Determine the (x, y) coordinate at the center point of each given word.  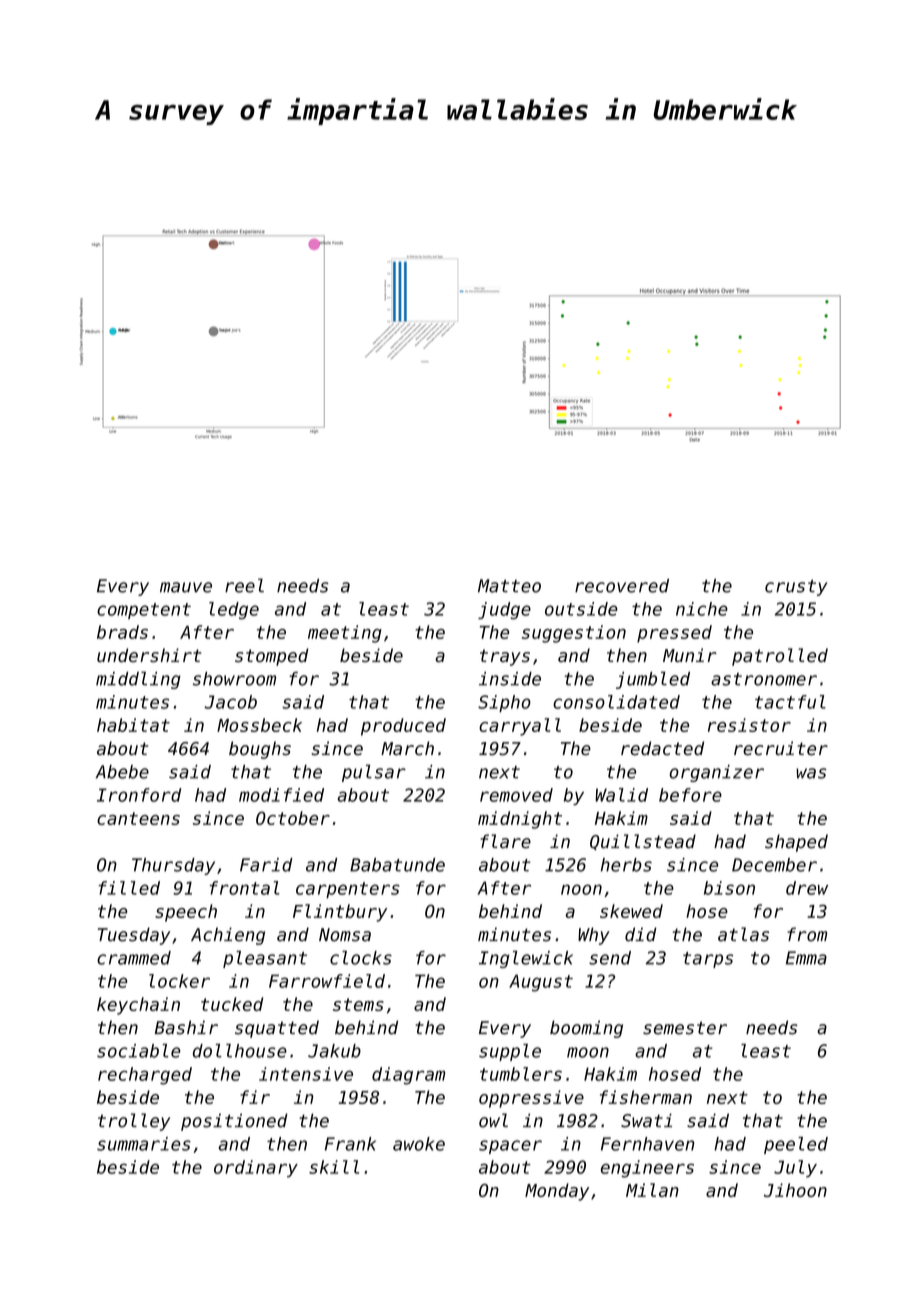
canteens (138, 818)
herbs (626, 865)
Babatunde (397, 865)
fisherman (646, 1097)
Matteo (509, 586)
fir (255, 1097)
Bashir (186, 1027)
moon (588, 1052)
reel (244, 585)
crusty (796, 588)
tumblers (521, 1074)
